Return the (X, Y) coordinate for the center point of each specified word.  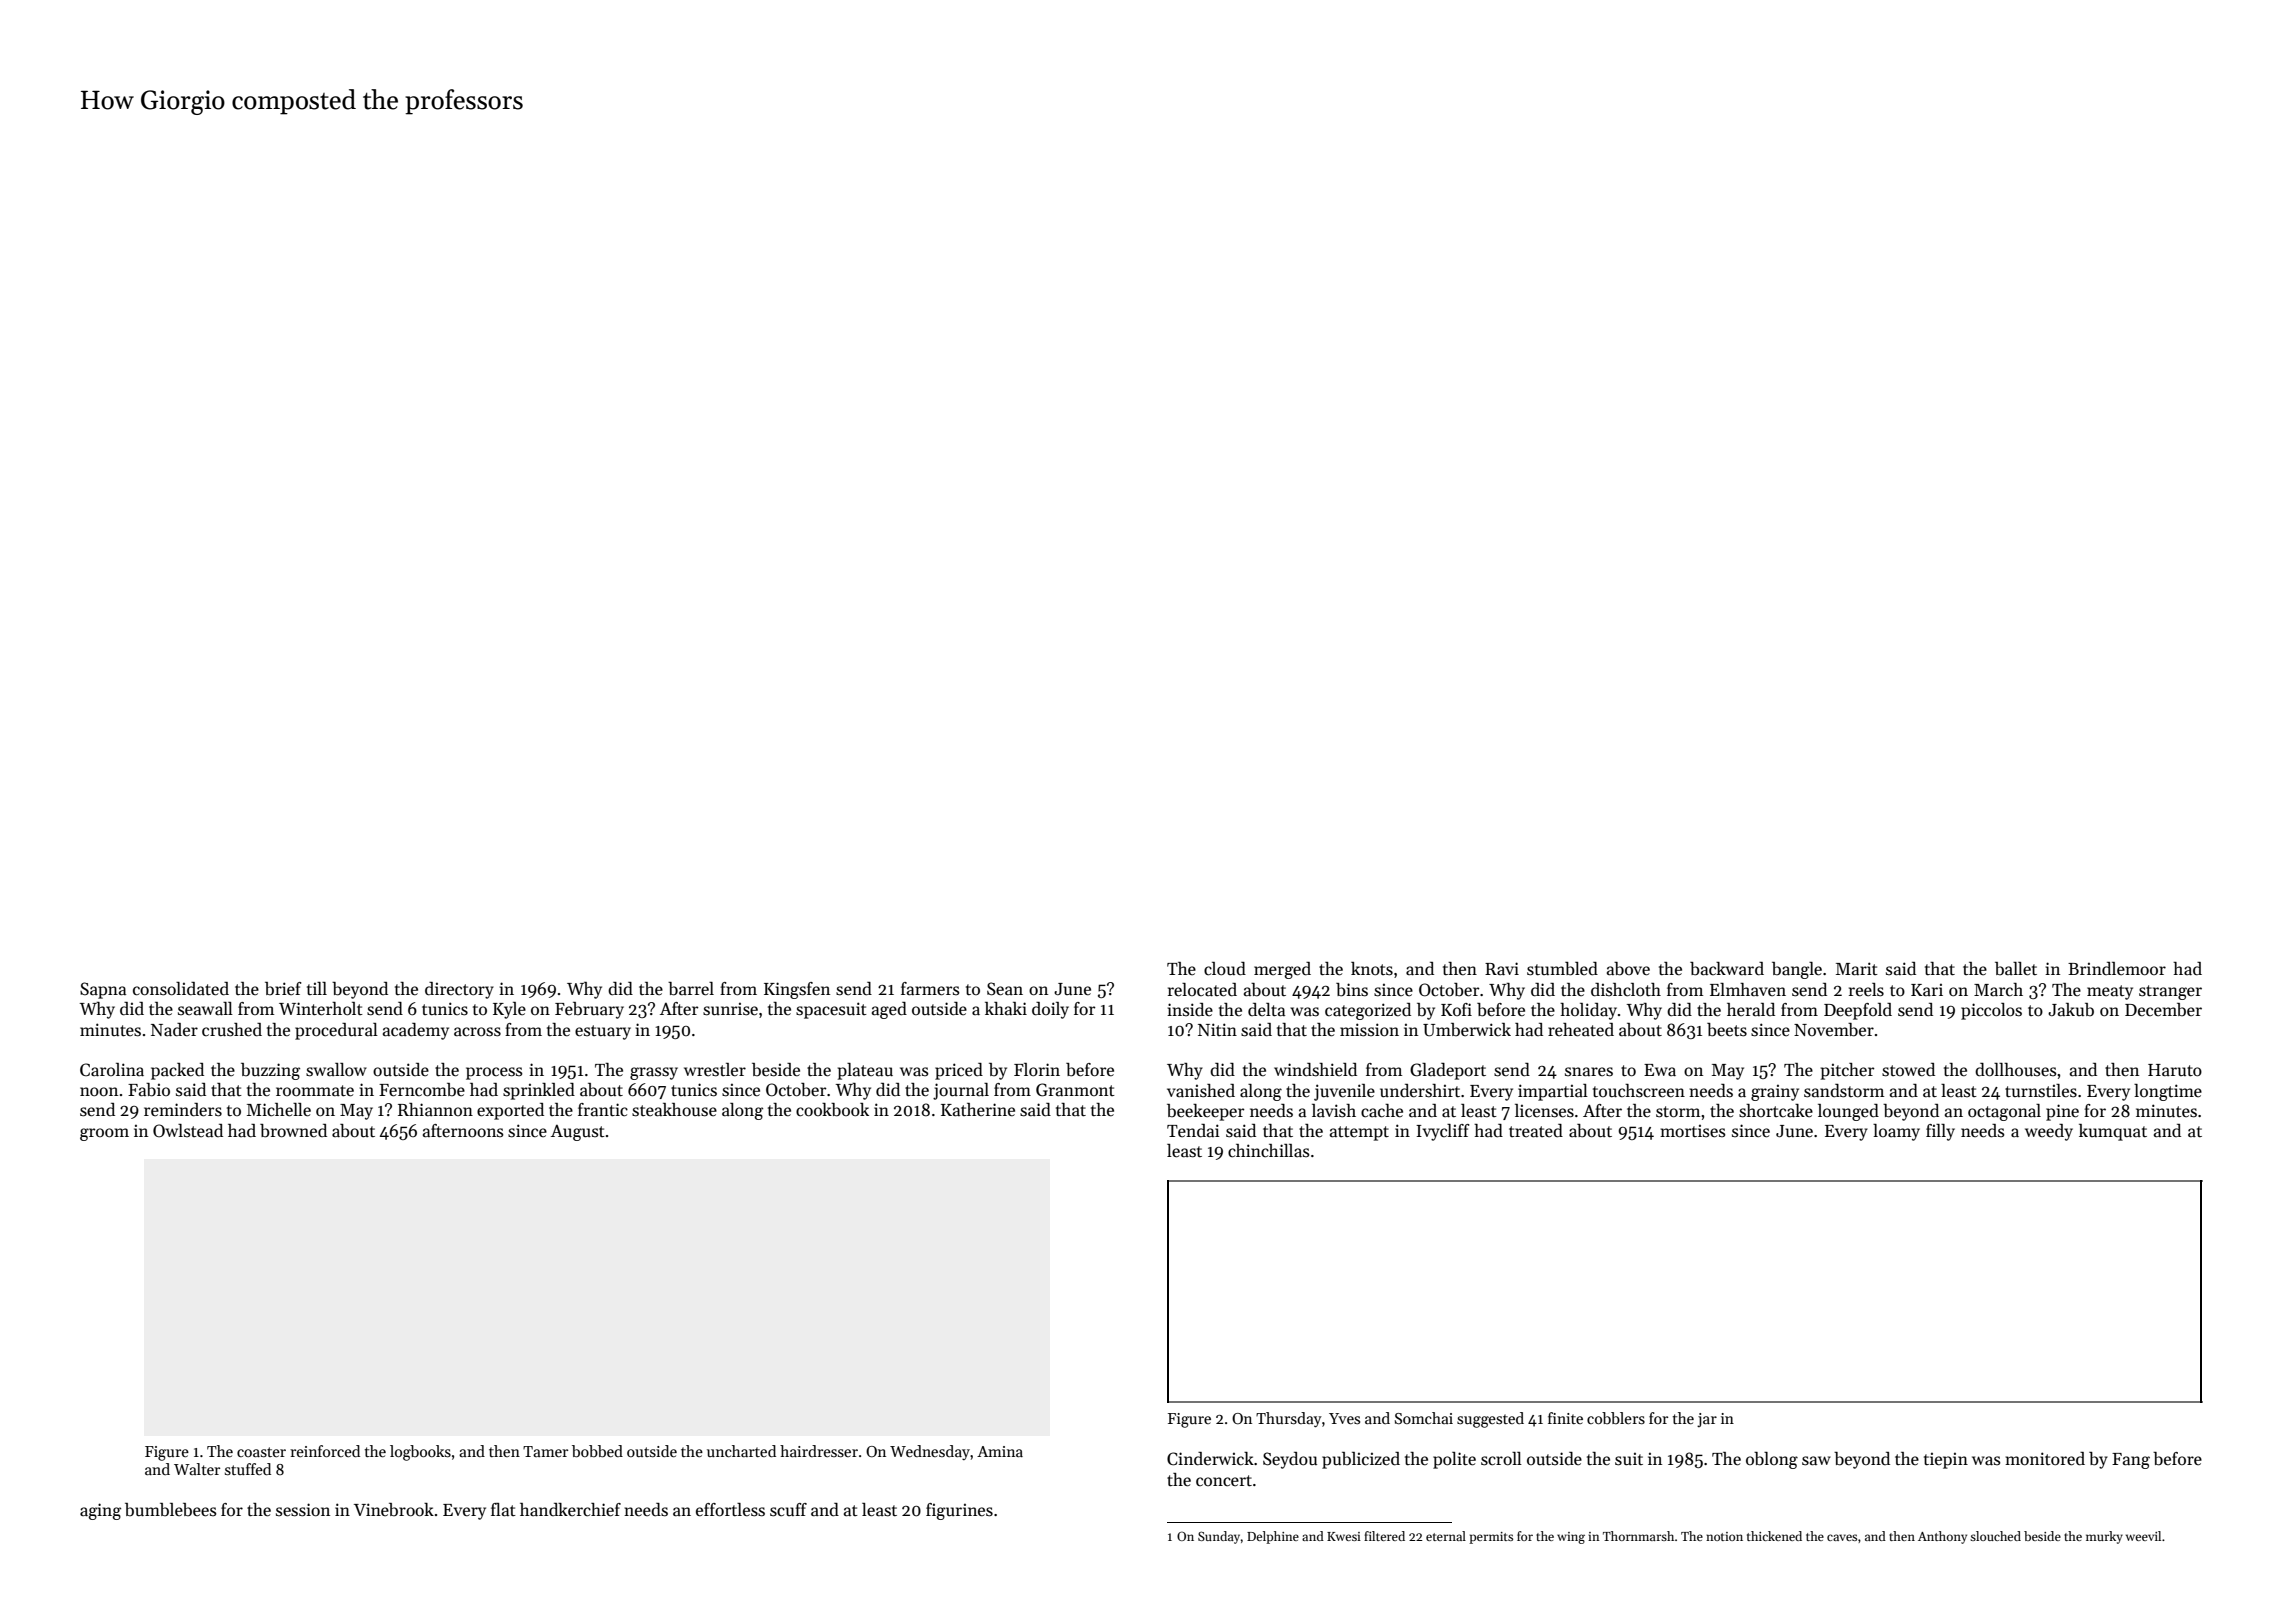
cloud (1225, 969)
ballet (2016, 969)
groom (104, 1134)
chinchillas (1269, 1151)
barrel (691, 989)
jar (1707, 1420)
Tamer (545, 1451)
